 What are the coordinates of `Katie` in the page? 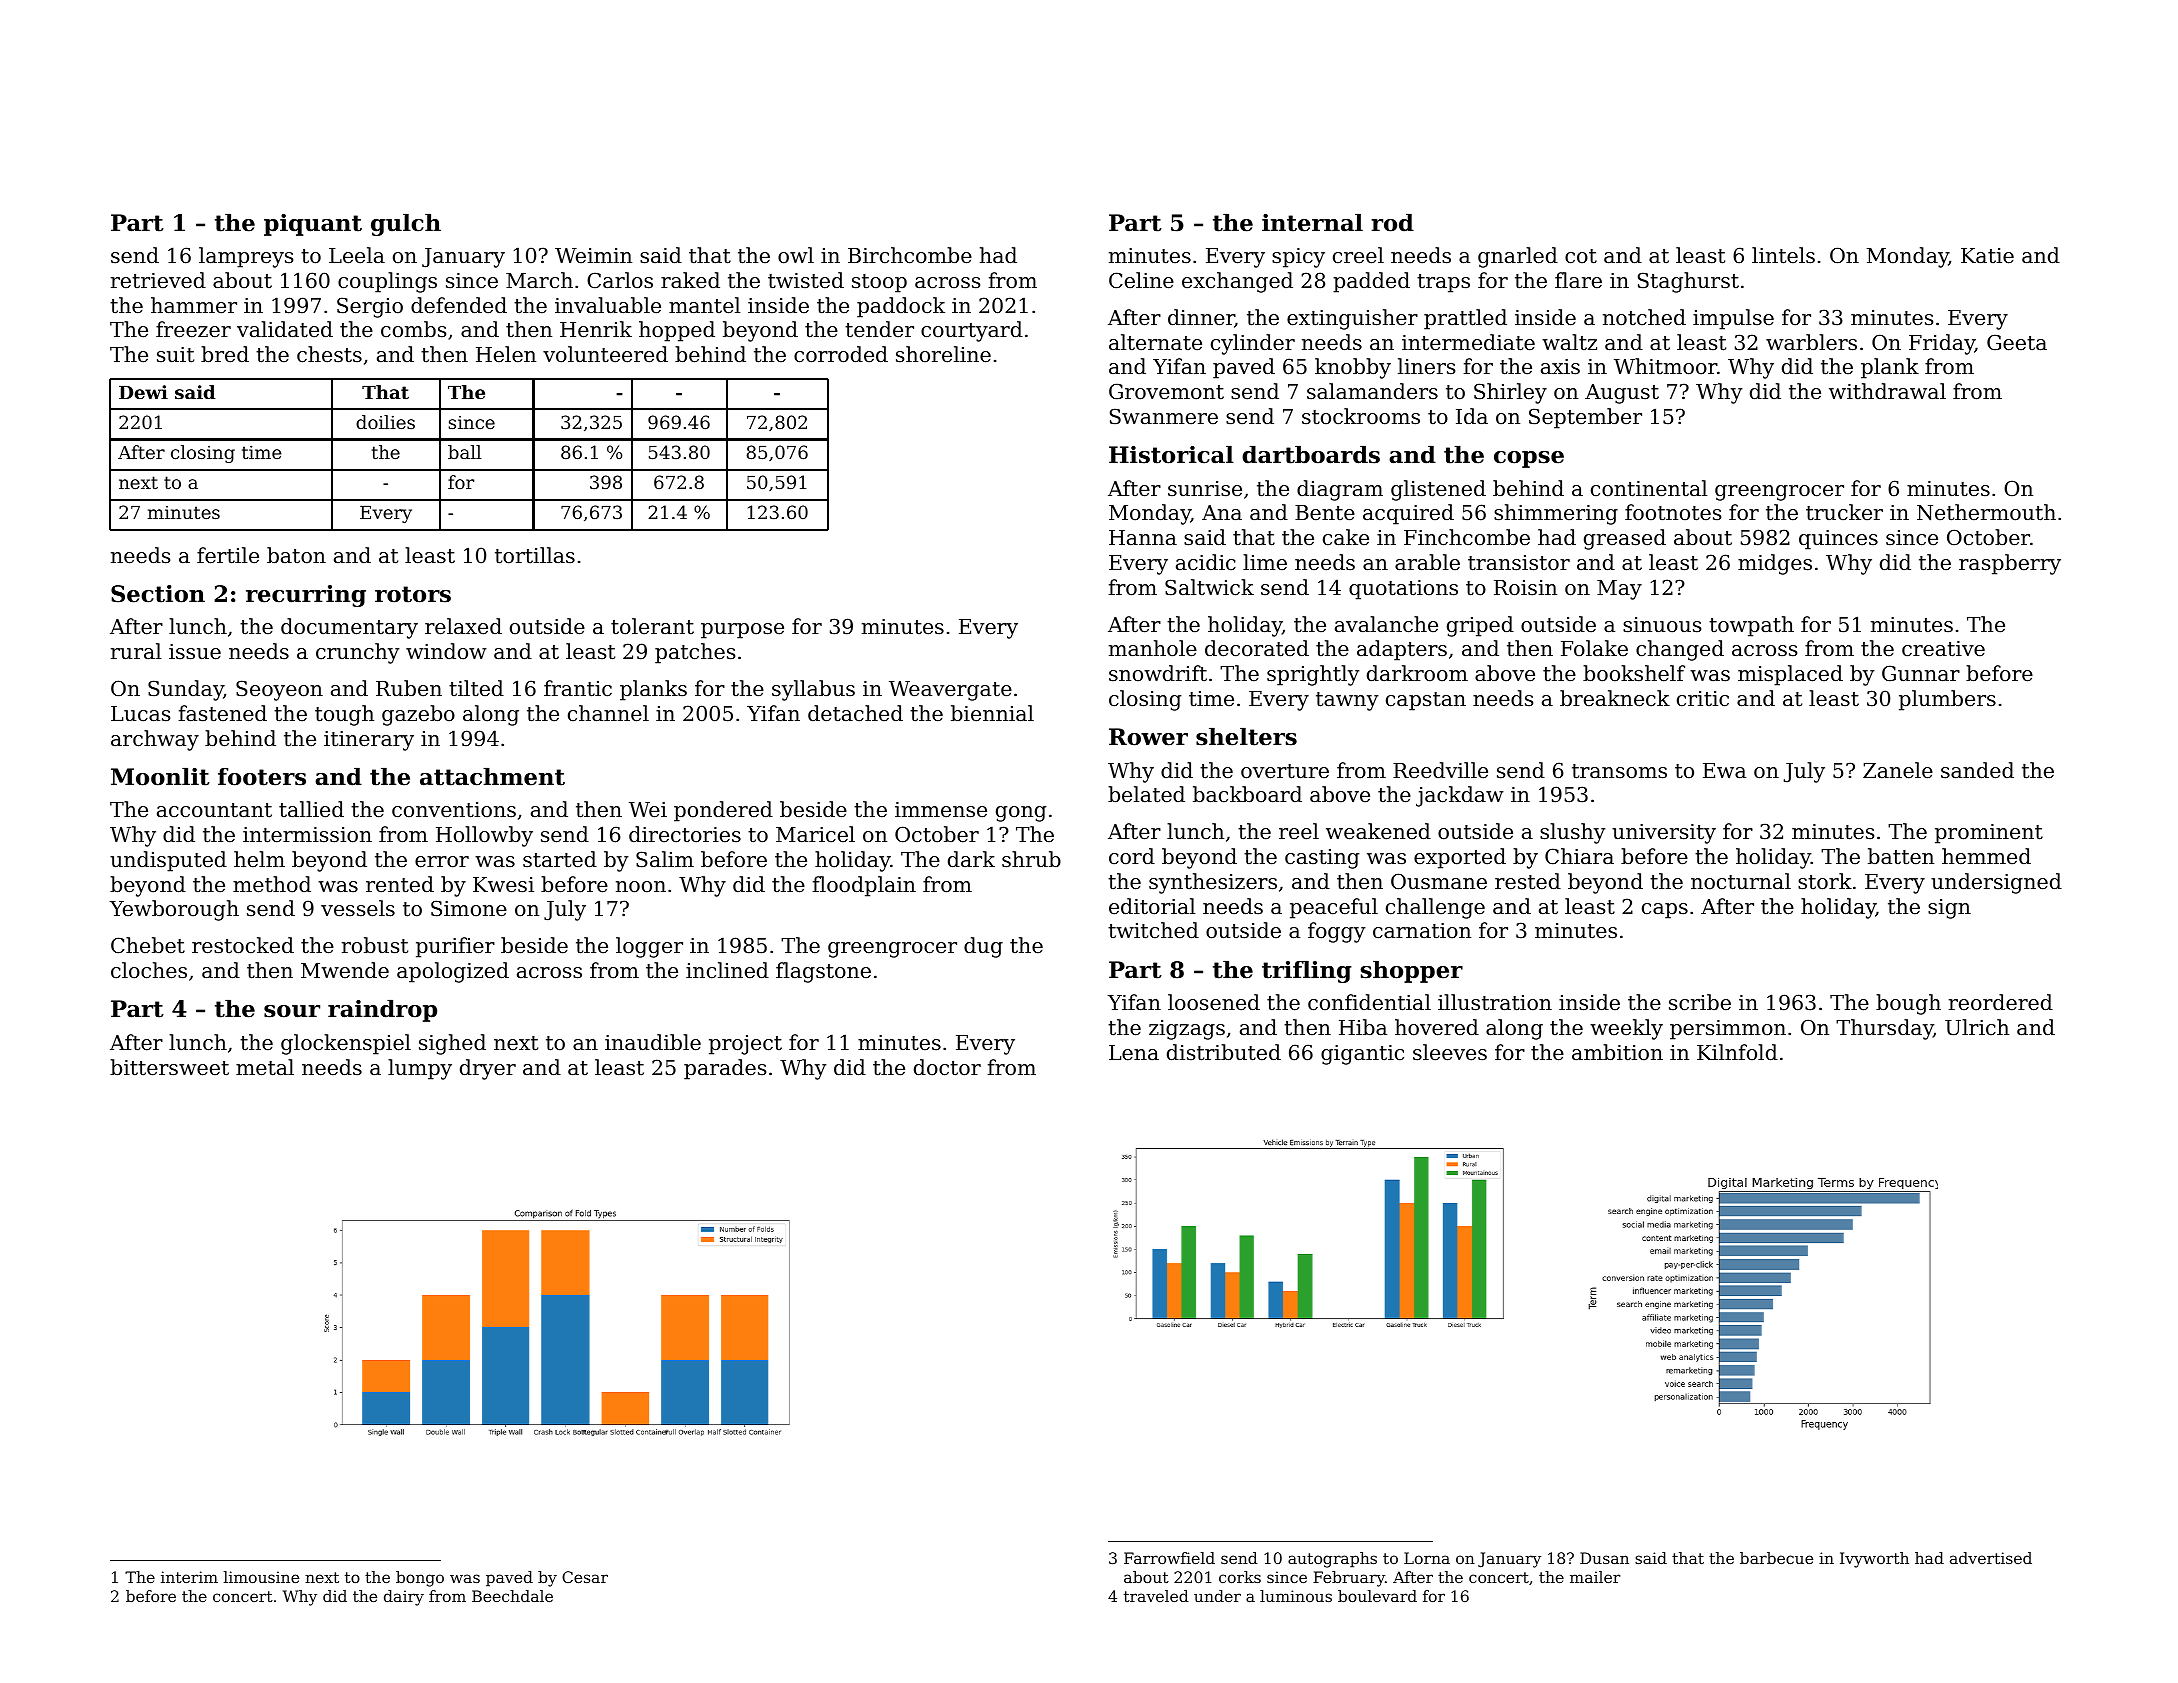 It's located at (1987, 256).
